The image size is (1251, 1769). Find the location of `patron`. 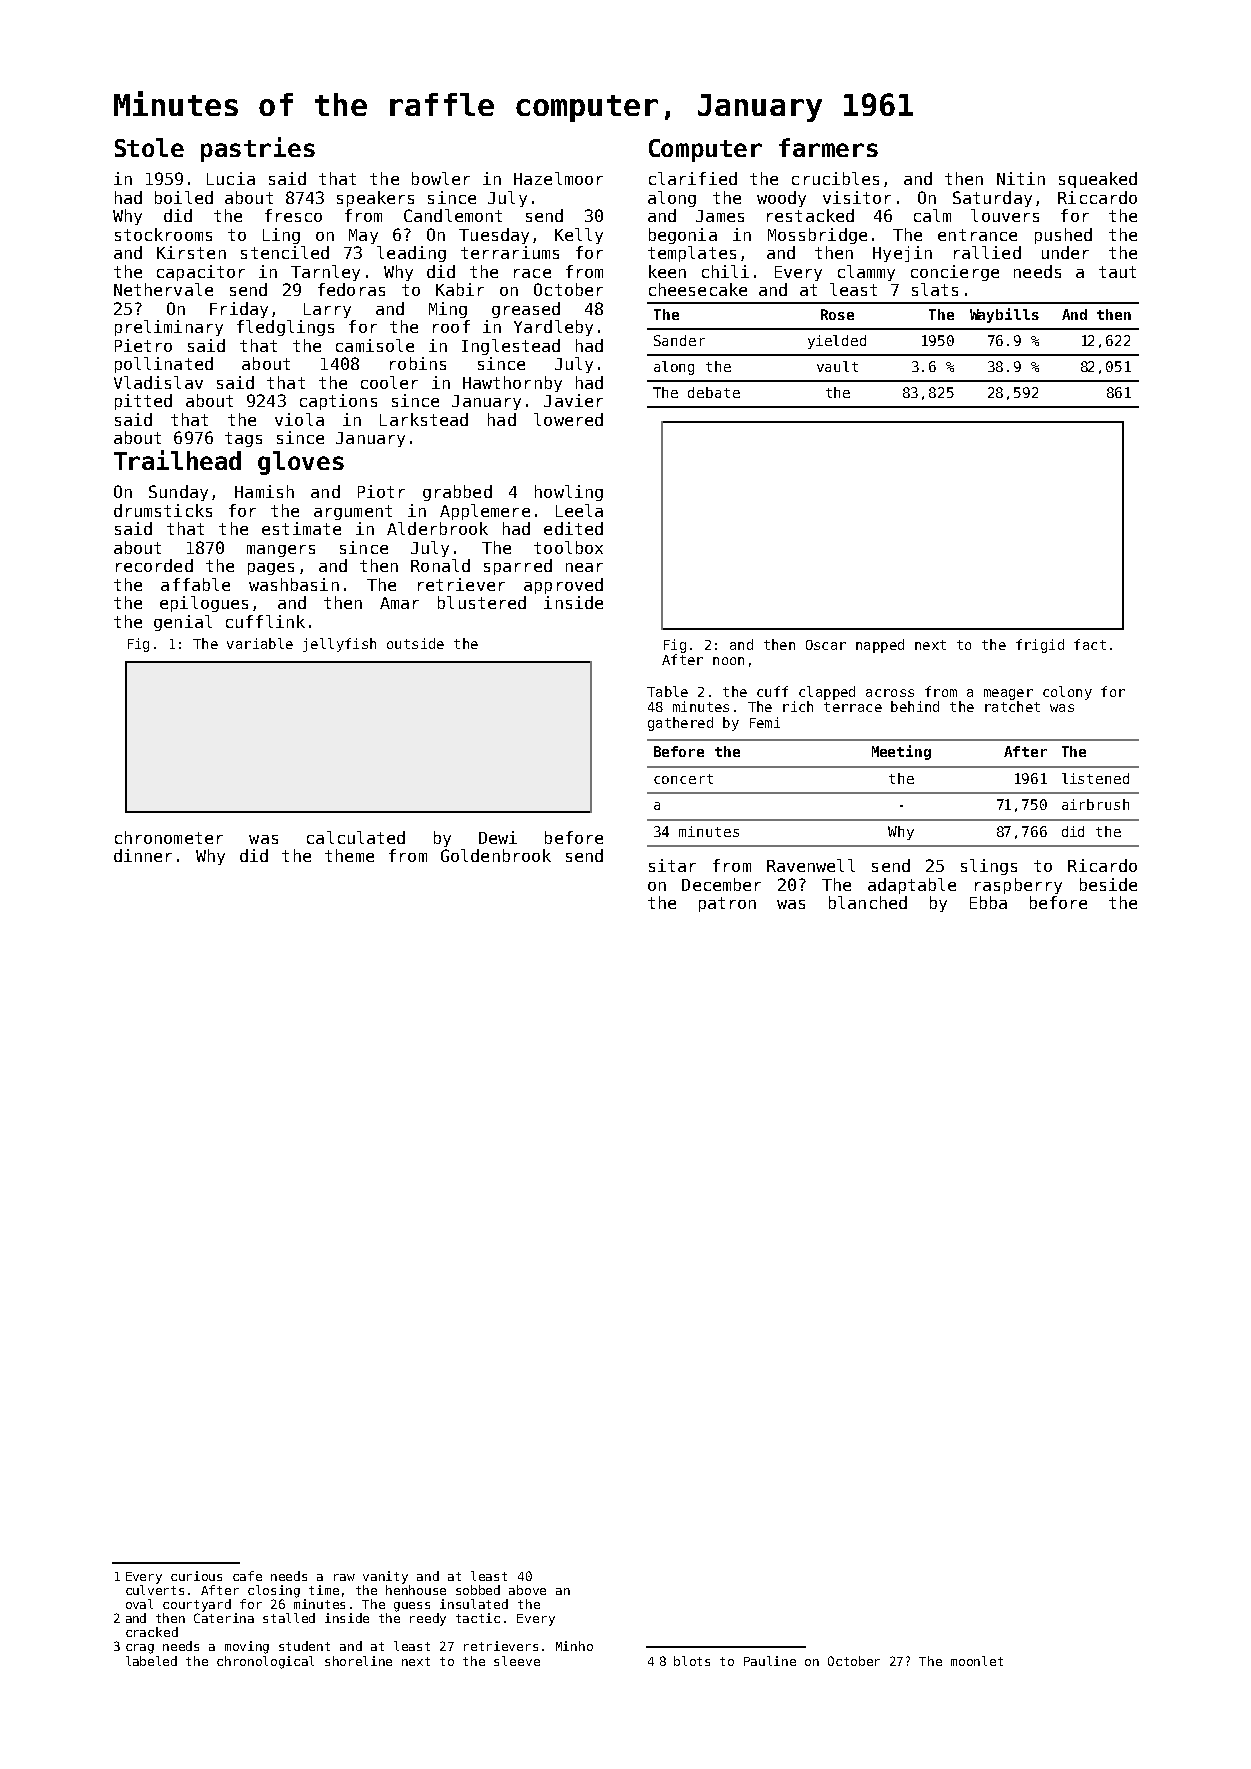

patron is located at coordinates (727, 904).
